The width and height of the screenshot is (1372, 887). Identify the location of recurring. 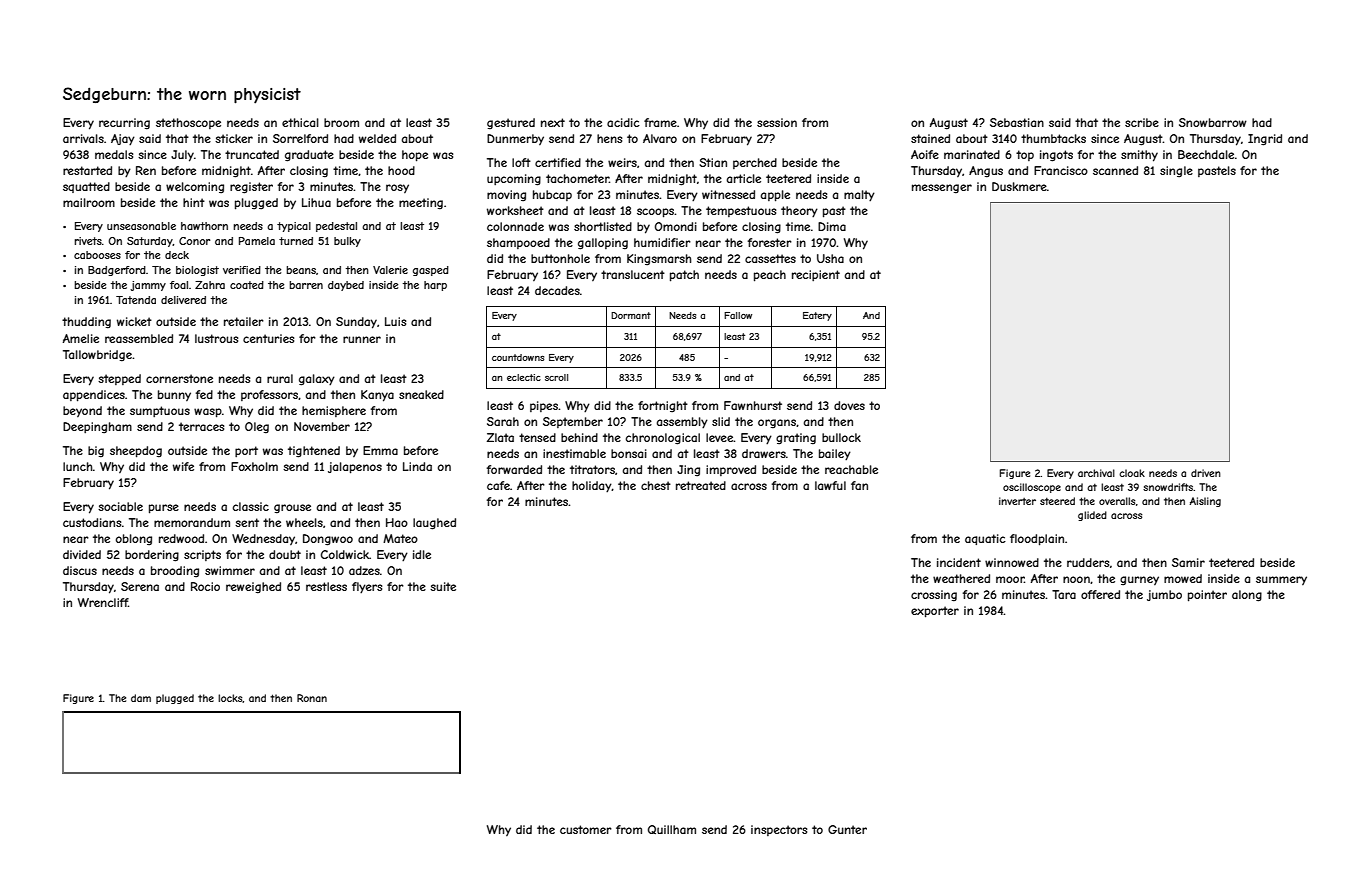
(124, 124).
